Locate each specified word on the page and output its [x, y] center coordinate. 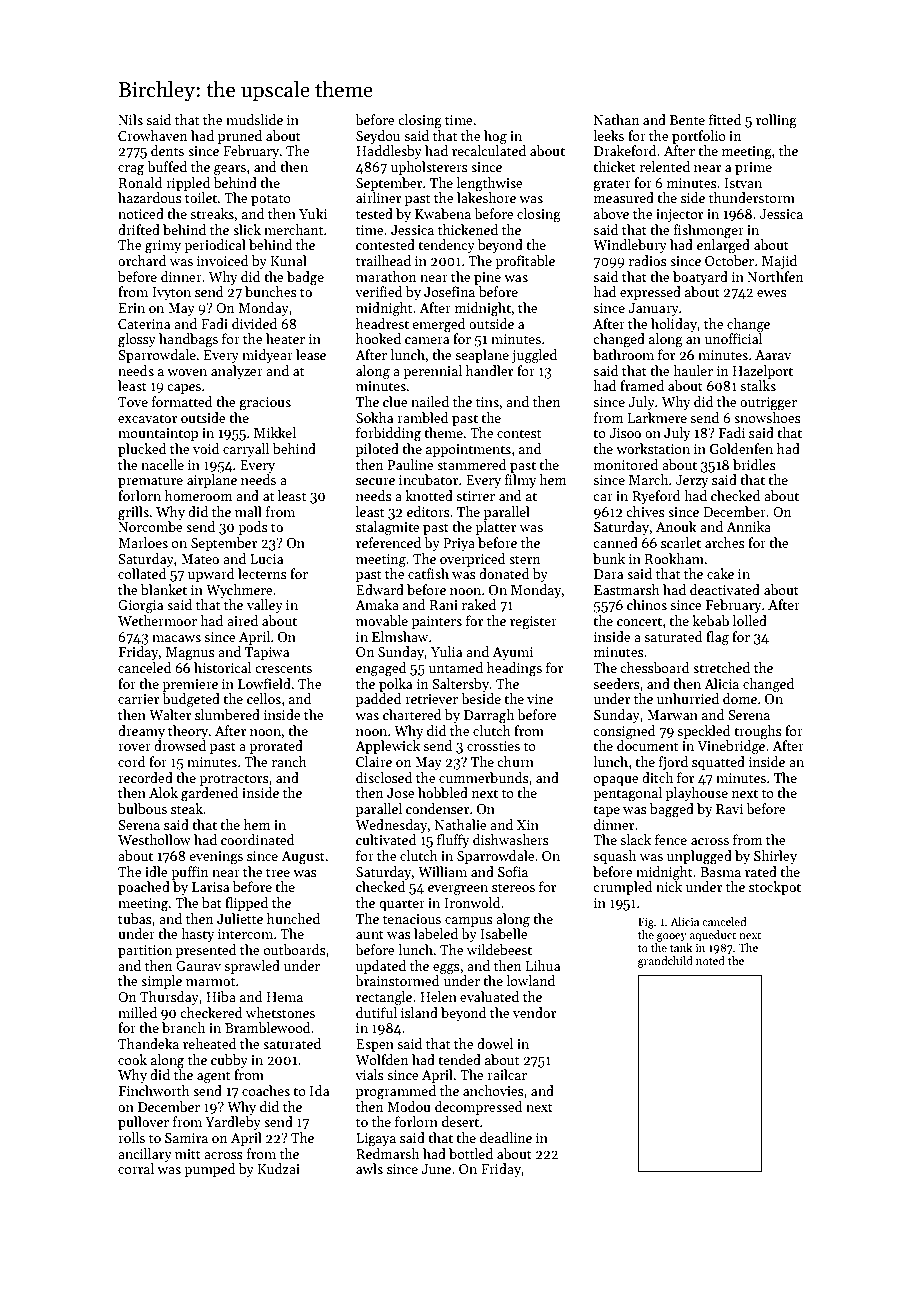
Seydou [378, 137]
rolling [776, 121]
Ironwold [472, 902]
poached [144, 888]
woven [187, 372]
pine [487, 278]
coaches [266, 1090]
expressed [650, 293]
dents [167, 150]
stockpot [775, 888]
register [533, 623]
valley [265, 606]
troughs [757, 732]
